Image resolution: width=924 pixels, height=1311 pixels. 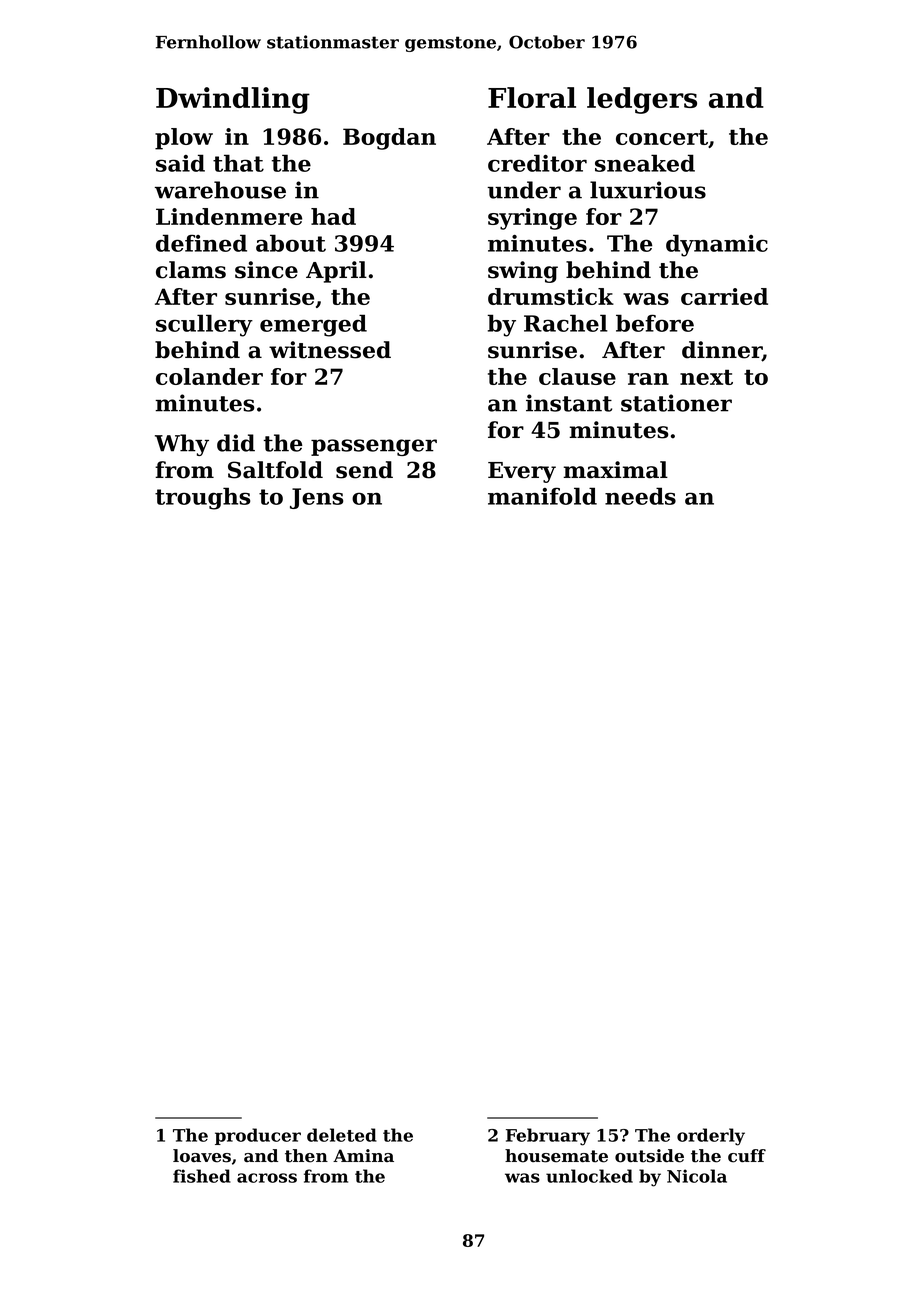 I want to click on next, so click(x=706, y=377).
